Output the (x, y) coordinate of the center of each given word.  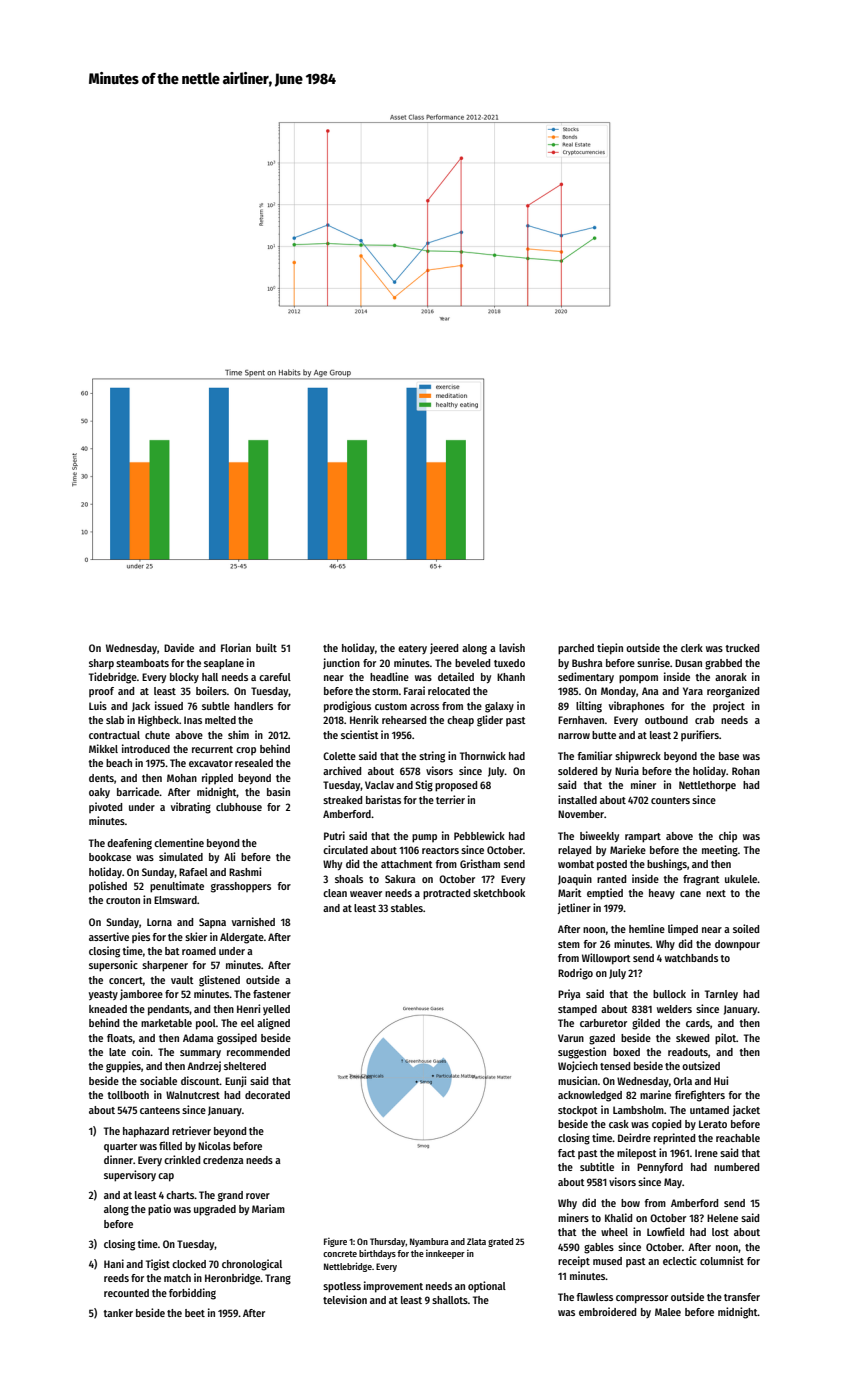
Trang (278, 1279)
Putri (334, 835)
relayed (574, 851)
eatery (412, 649)
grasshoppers (241, 887)
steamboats (142, 663)
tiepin (610, 649)
